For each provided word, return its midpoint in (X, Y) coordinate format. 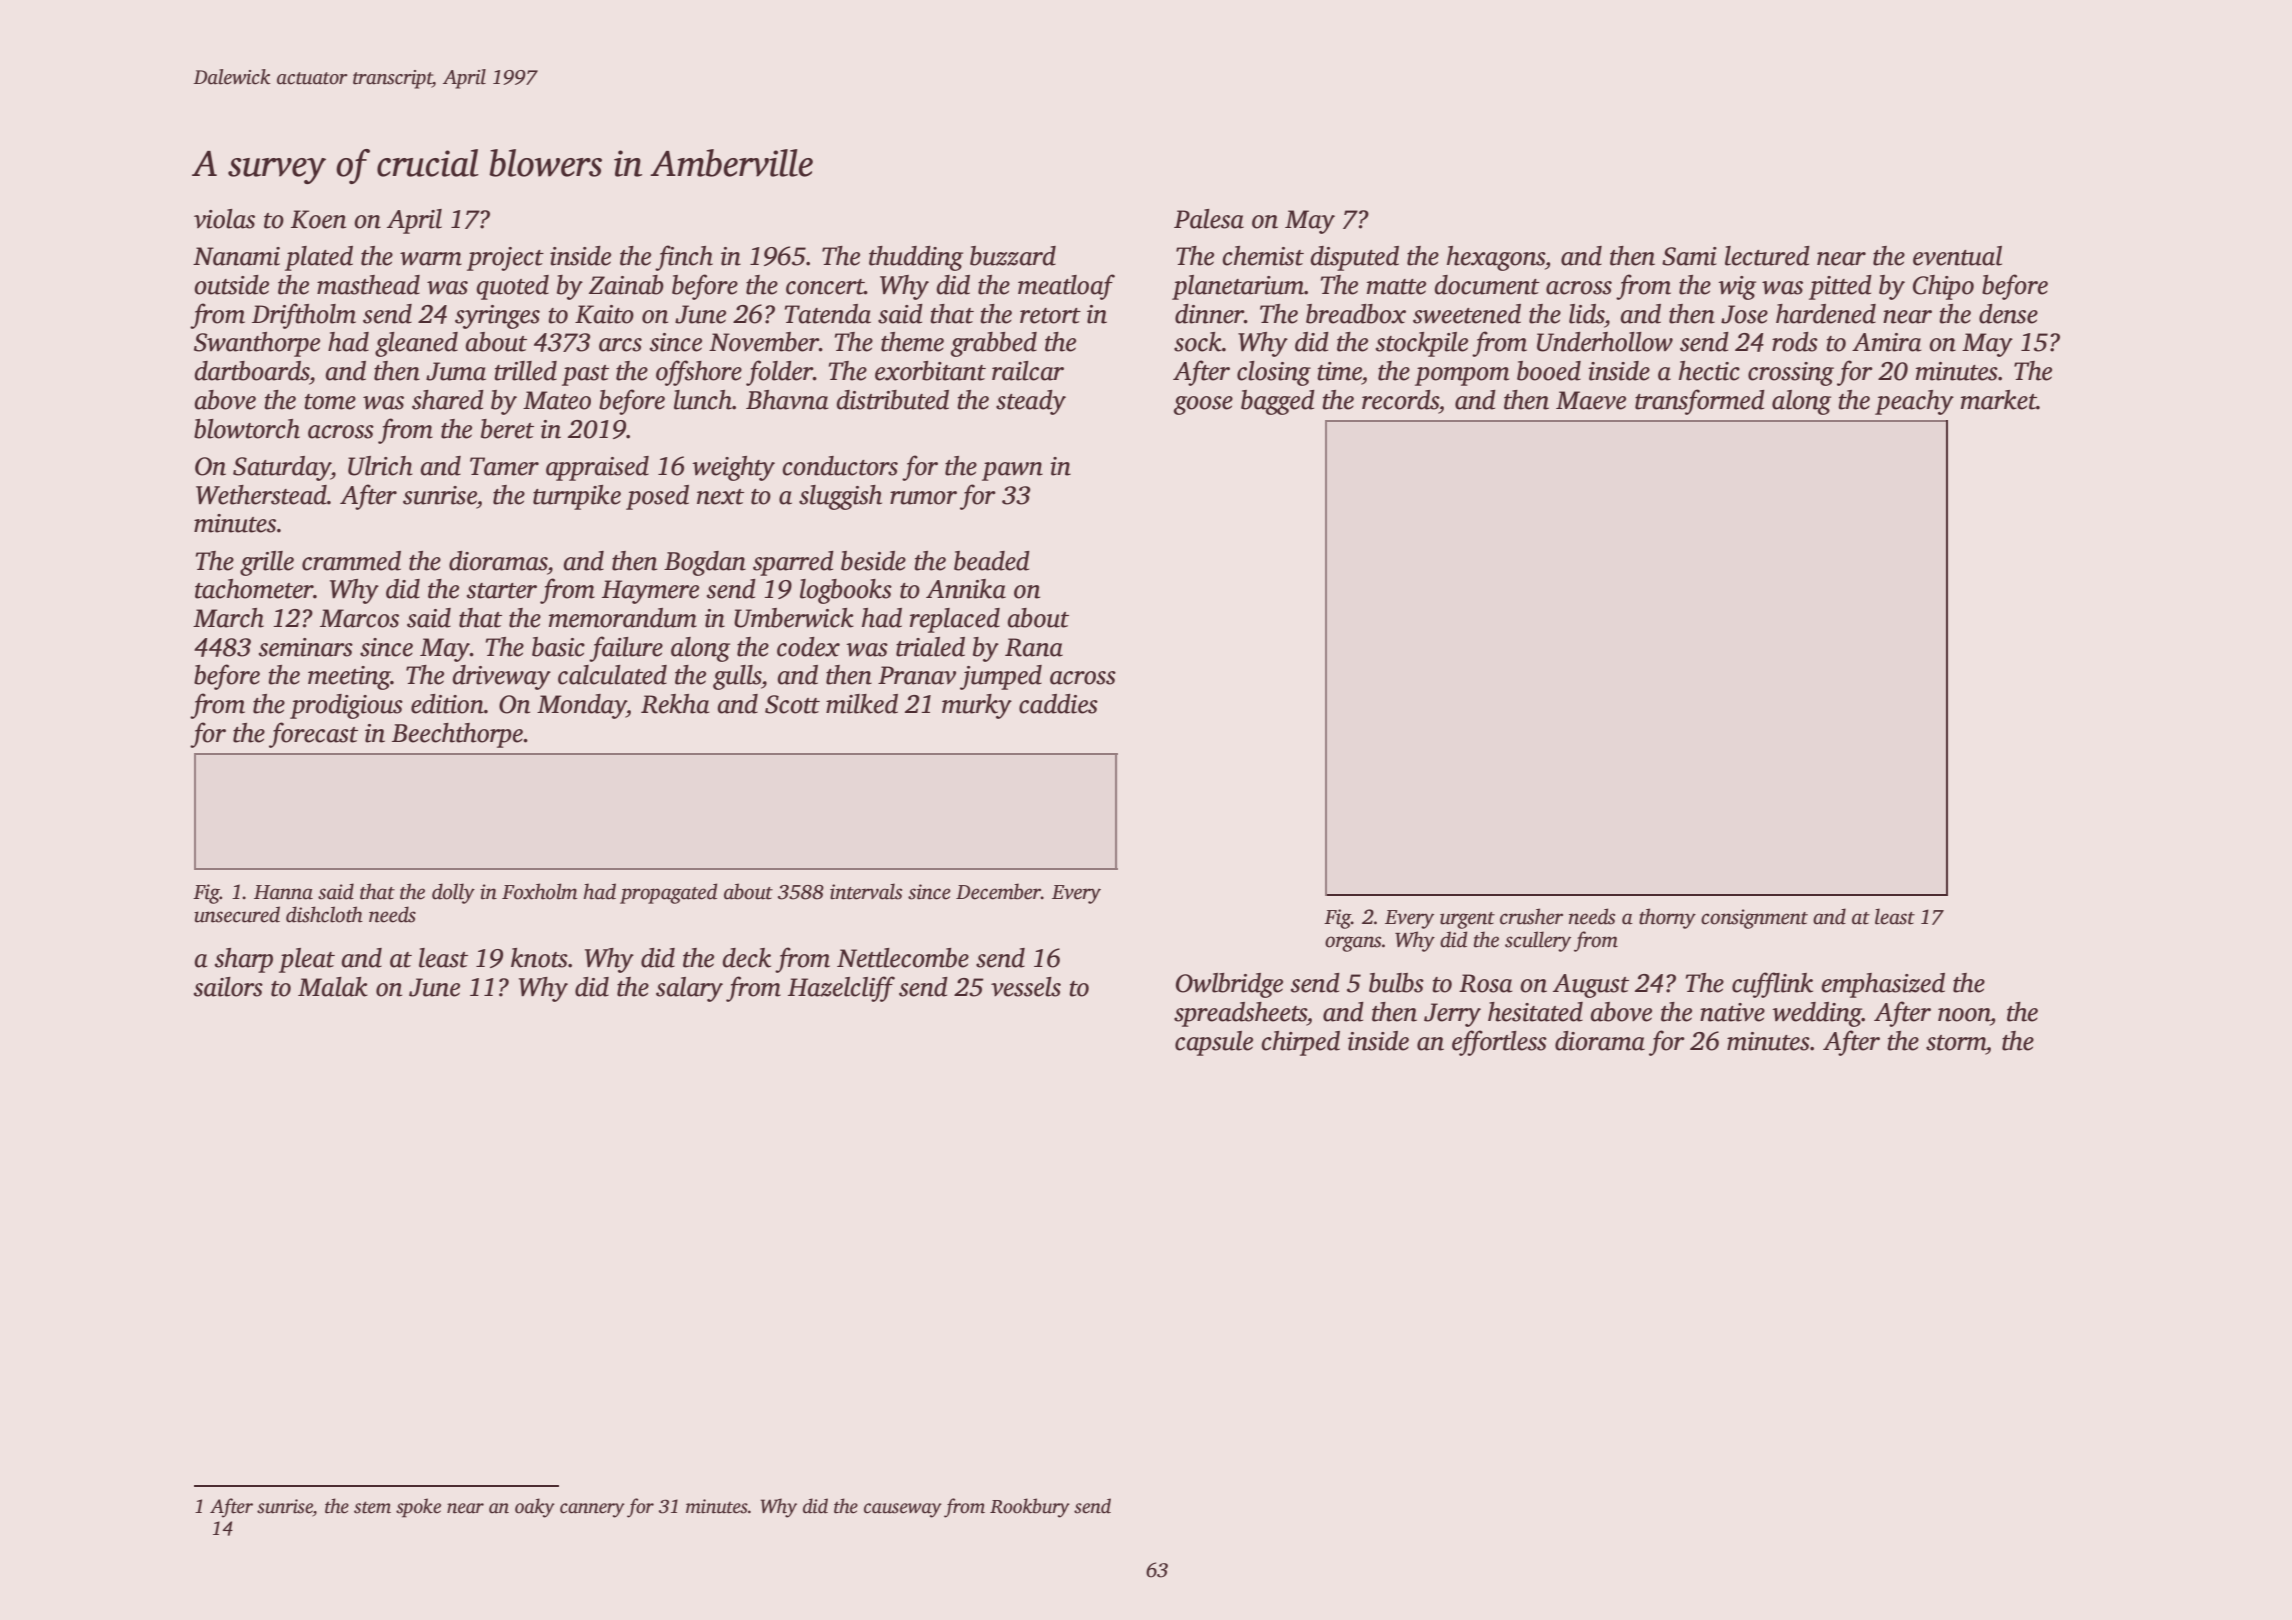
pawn (1012, 471)
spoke (418, 1508)
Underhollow (1605, 342)
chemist (1263, 256)
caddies (1058, 704)
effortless (1499, 1043)
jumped (1001, 677)
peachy (1914, 402)
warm (431, 259)
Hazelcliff (841, 989)
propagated (668, 893)
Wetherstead (261, 495)
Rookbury (1030, 1508)
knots (539, 958)
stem (372, 1507)
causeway (903, 1510)
